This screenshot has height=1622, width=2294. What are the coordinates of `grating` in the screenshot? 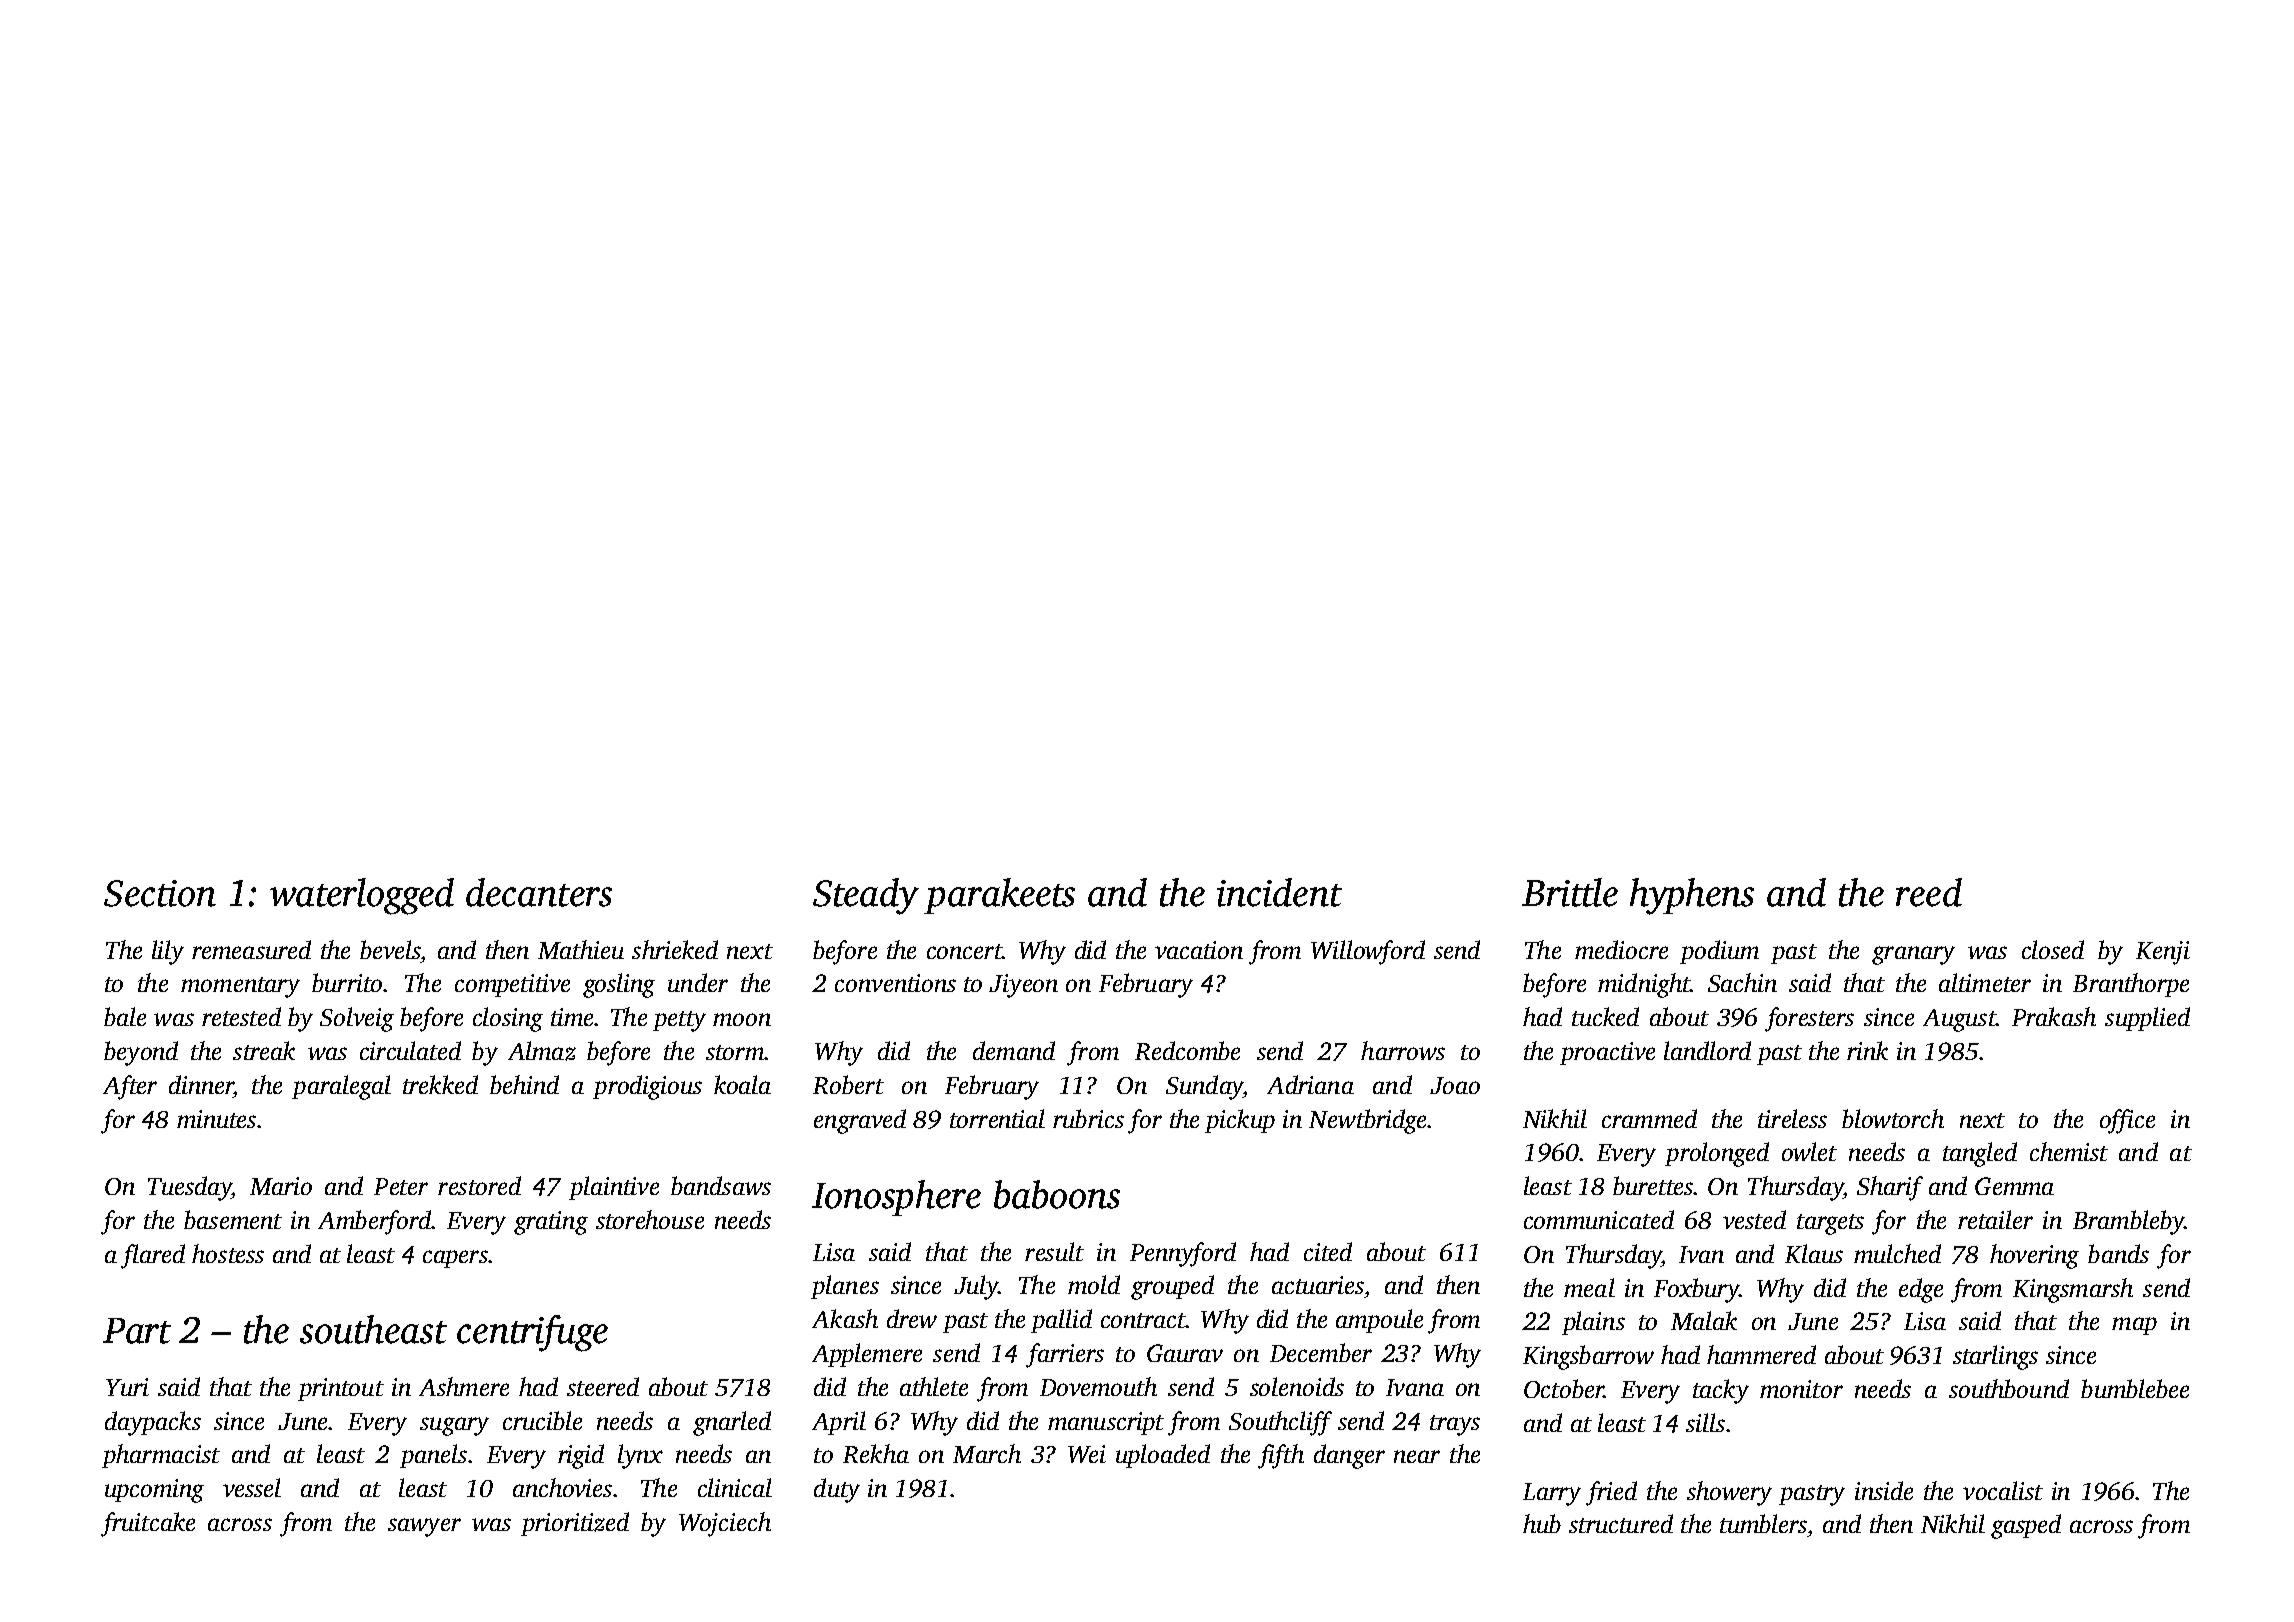 It's located at (551, 1223).
